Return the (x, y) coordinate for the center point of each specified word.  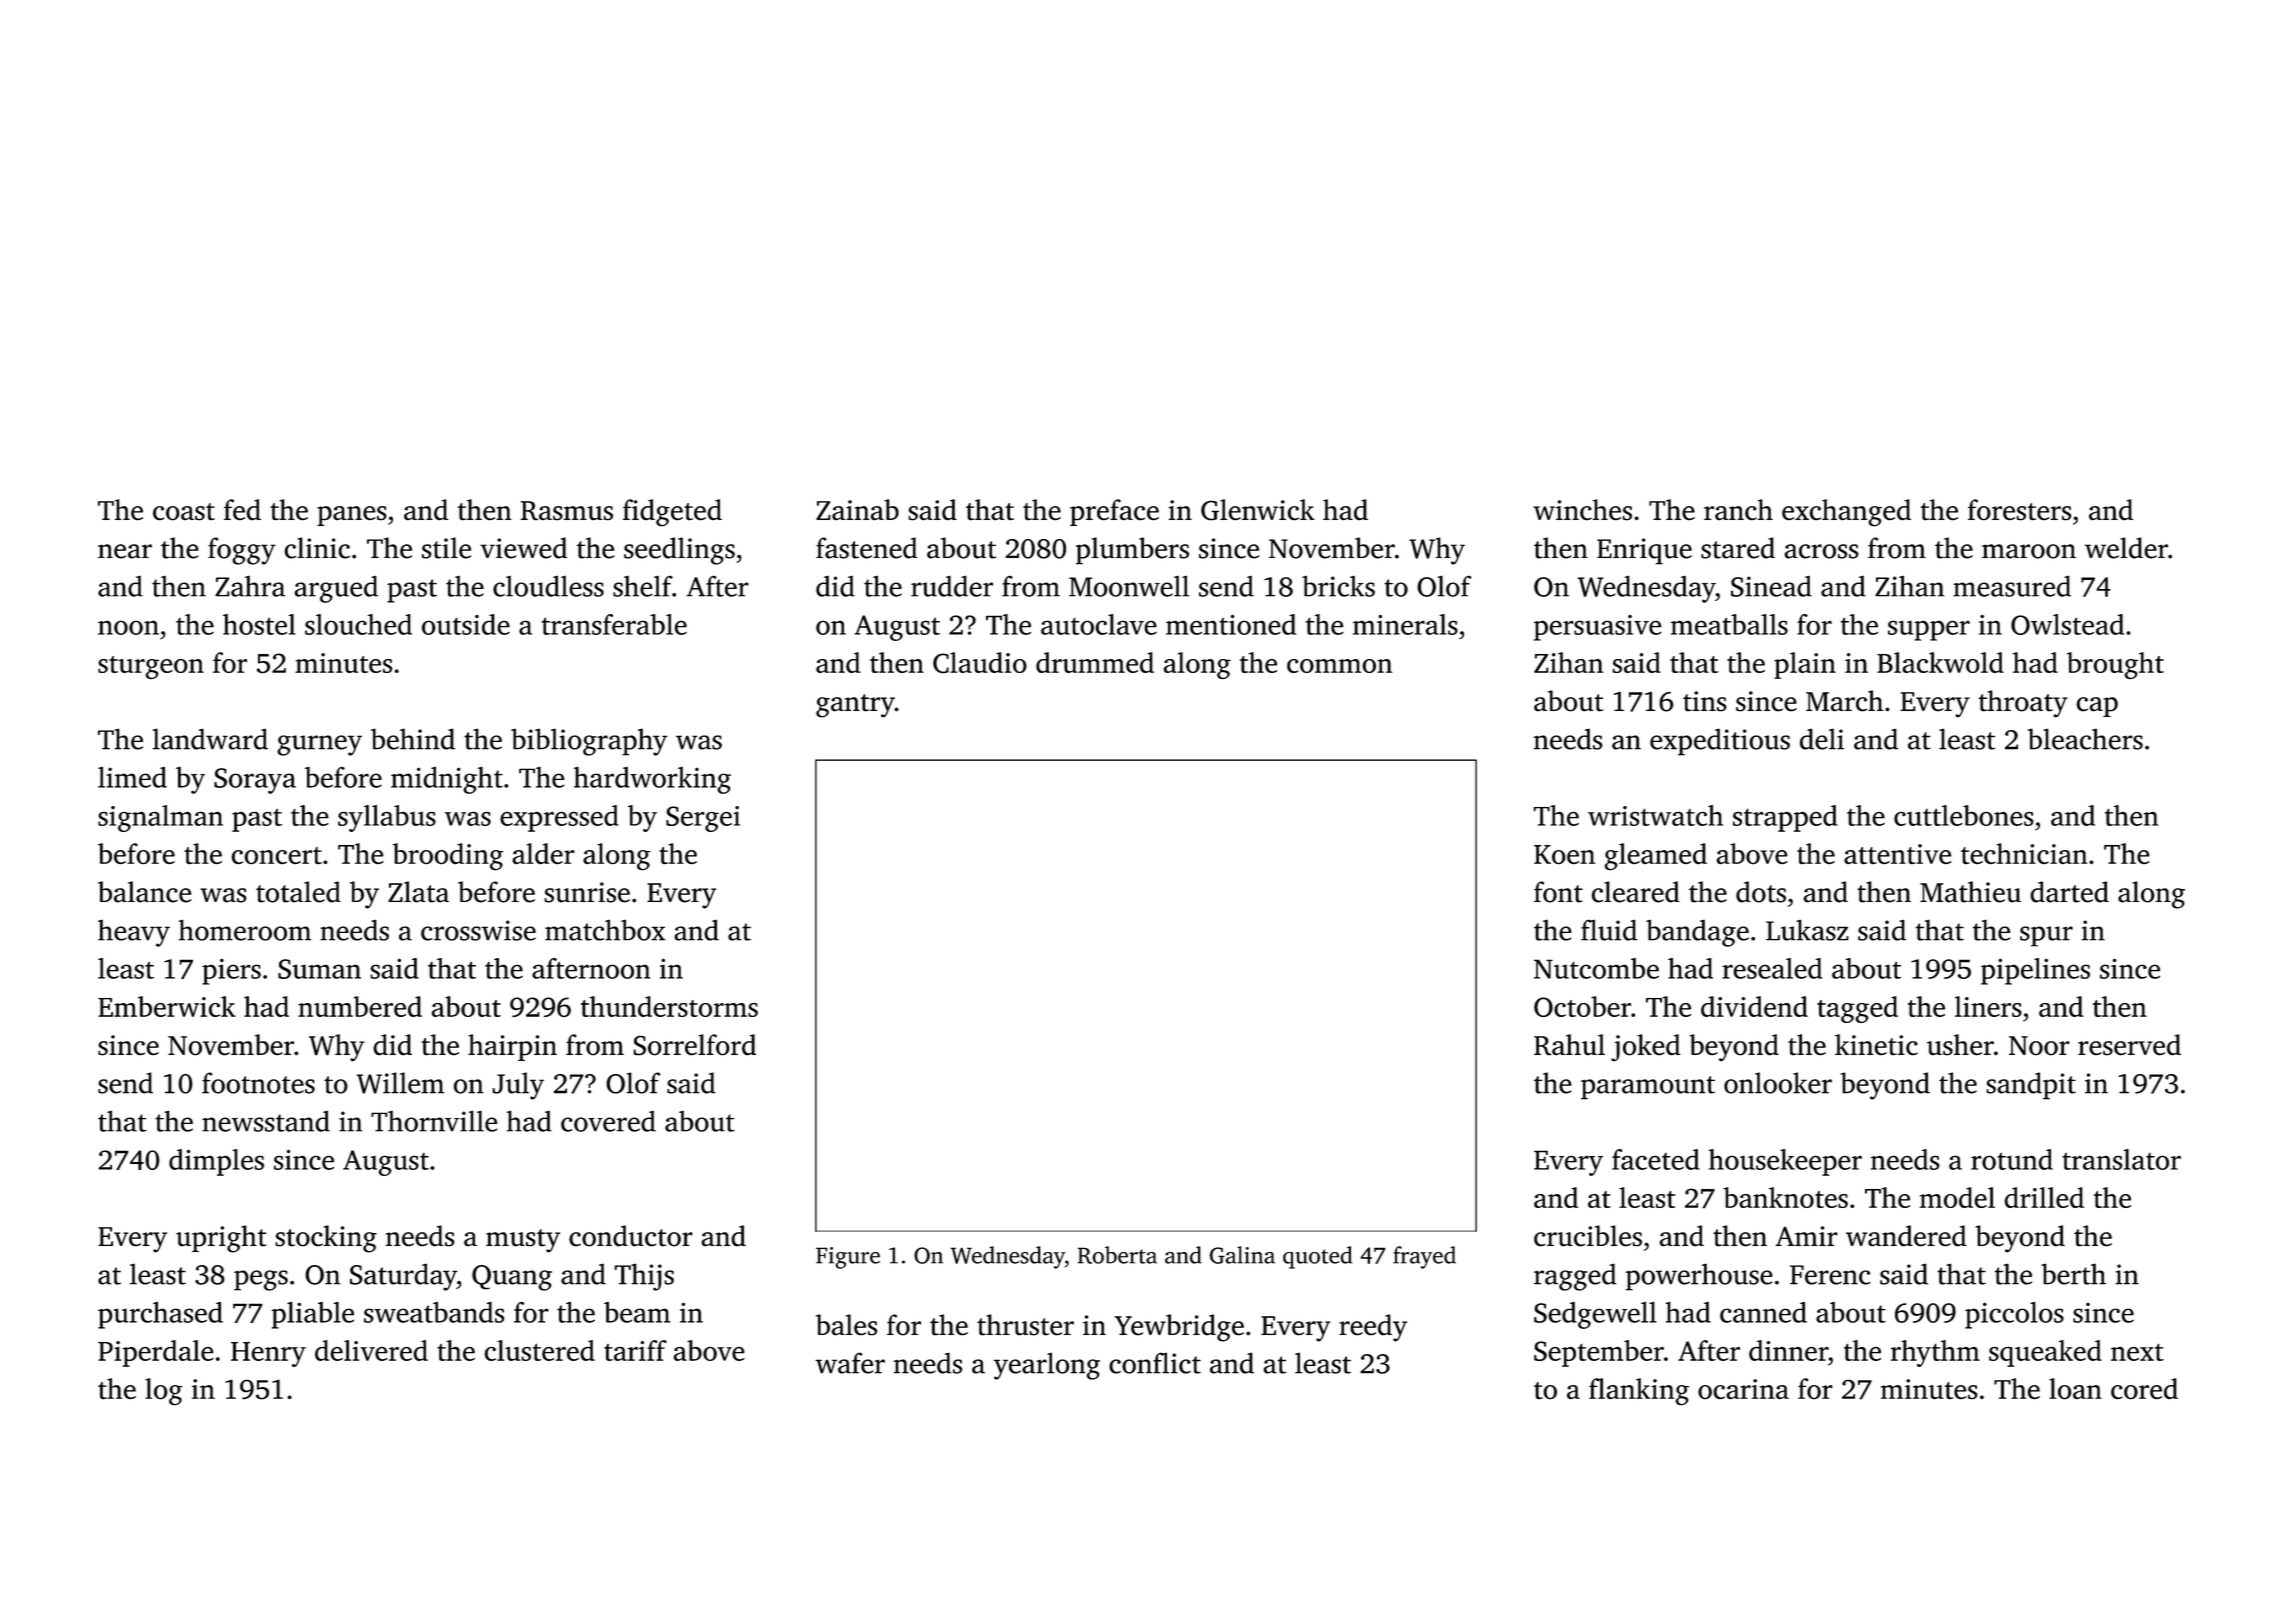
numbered (360, 1006)
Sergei (703, 819)
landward (210, 739)
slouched (358, 624)
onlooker (1778, 1083)
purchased (160, 1315)
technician (2024, 854)
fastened (866, 548)
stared (1738, 548)
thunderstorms (669, 1006)
